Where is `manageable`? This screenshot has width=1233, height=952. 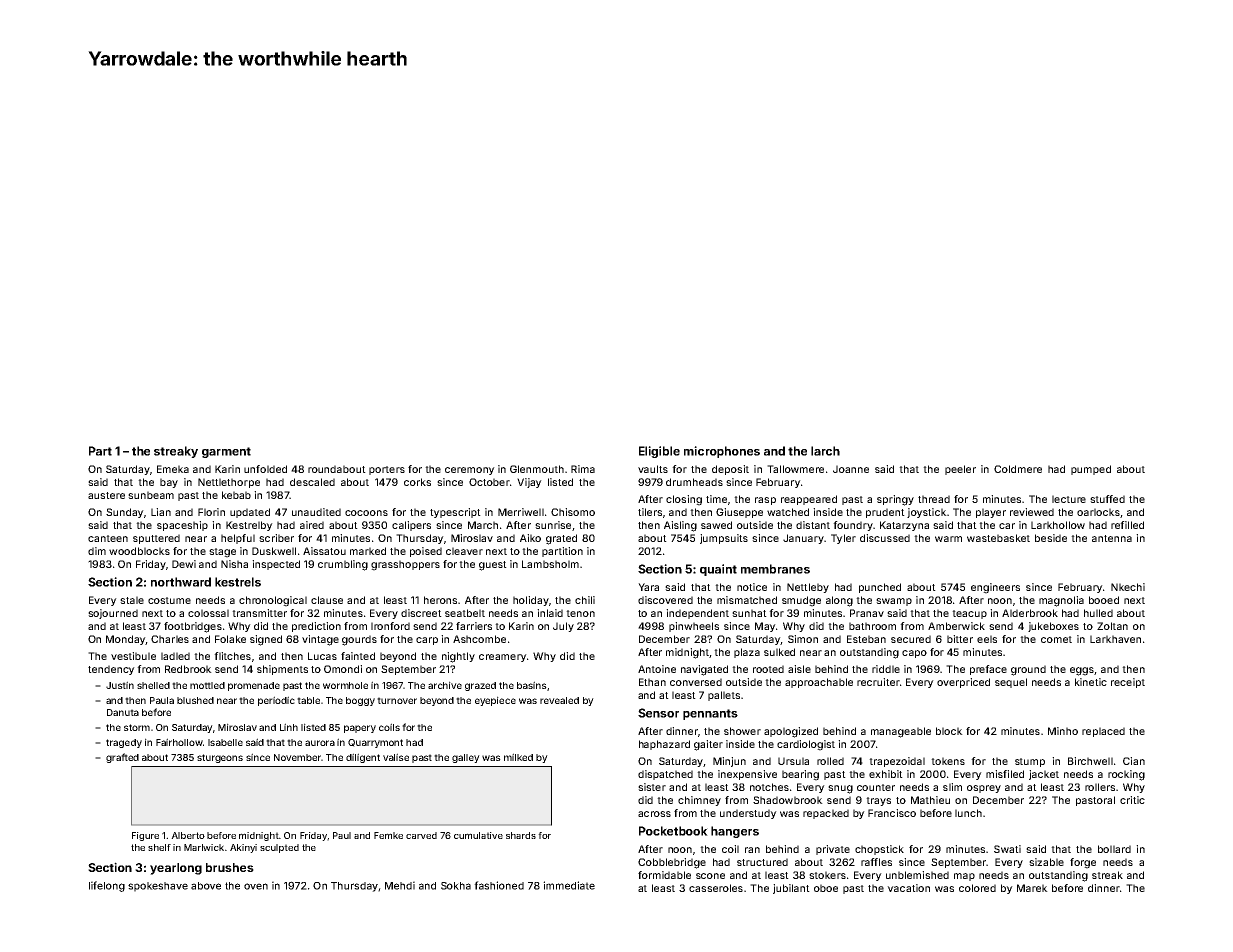
manageable is located at coordinates (901, 732).
